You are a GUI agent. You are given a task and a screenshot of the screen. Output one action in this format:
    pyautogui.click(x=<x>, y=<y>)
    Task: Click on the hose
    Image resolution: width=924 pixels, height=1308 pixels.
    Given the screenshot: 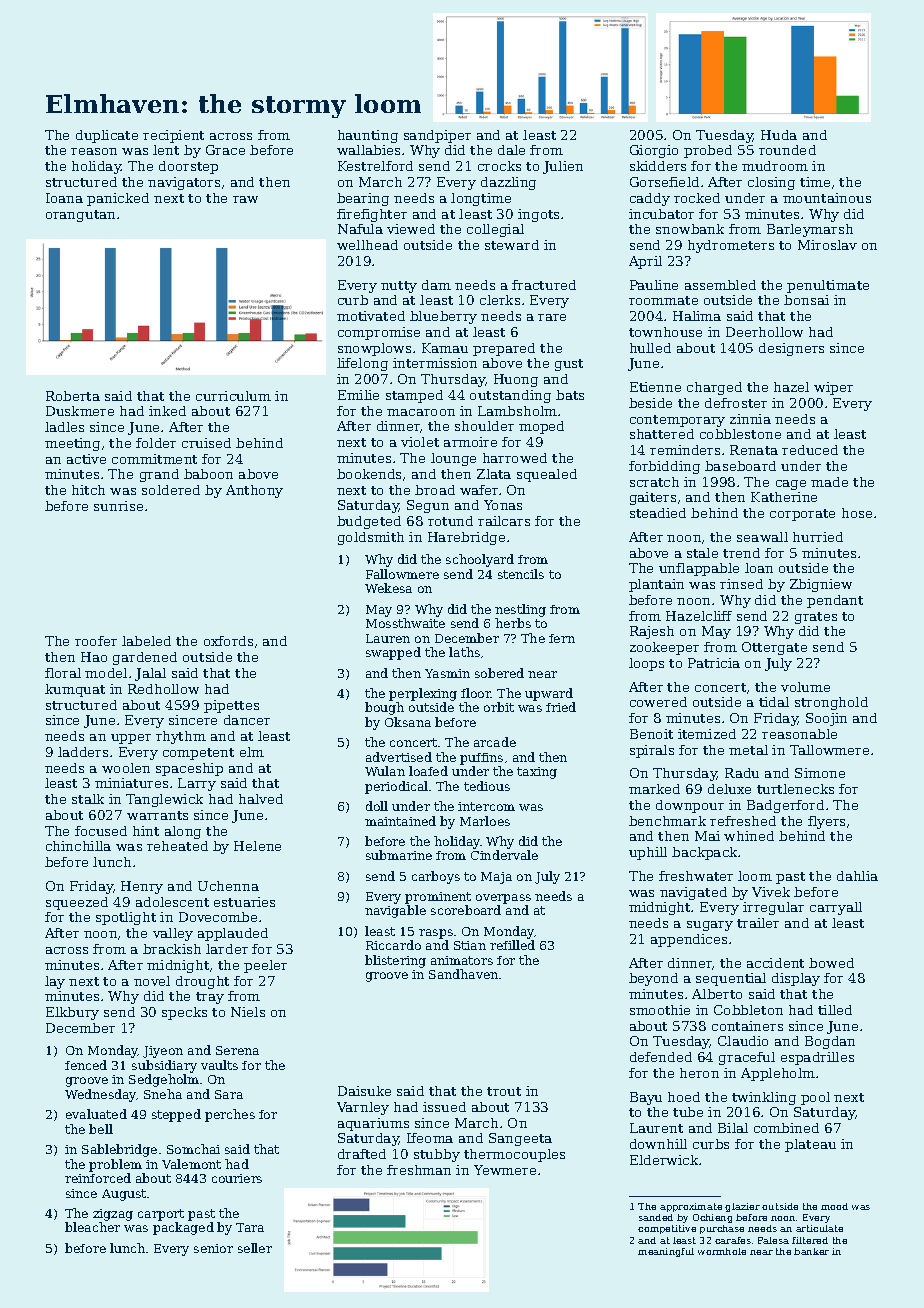 What is the action you would take?
    pyautogui.click(x=857, y=513)
